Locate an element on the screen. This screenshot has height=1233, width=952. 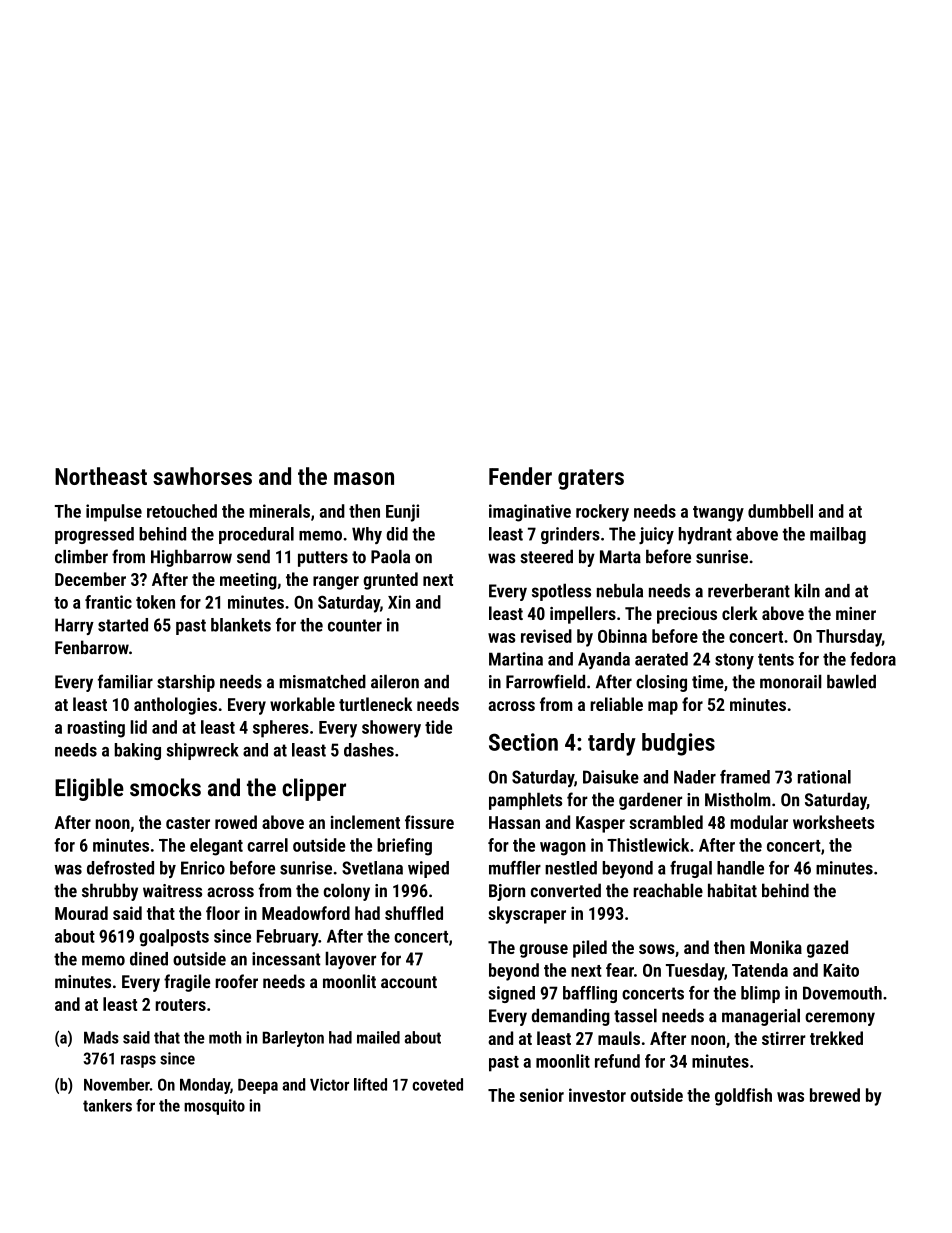
signed is located at coordinates (512, 994).
